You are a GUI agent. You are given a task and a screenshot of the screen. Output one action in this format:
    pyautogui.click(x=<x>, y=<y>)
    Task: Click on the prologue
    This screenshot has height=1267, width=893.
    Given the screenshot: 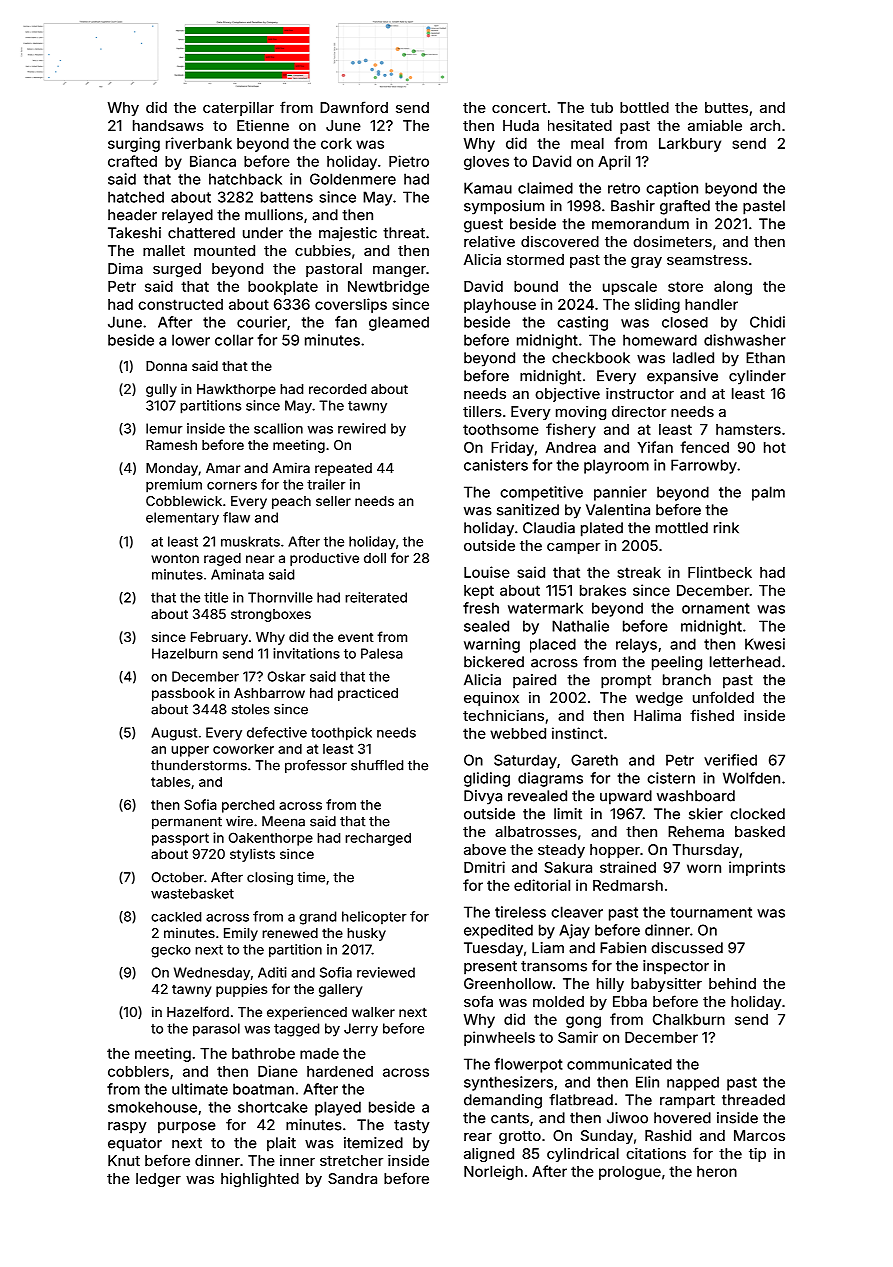 What is the action you would take?
    pyautogui.click(x=630, y=1173)
